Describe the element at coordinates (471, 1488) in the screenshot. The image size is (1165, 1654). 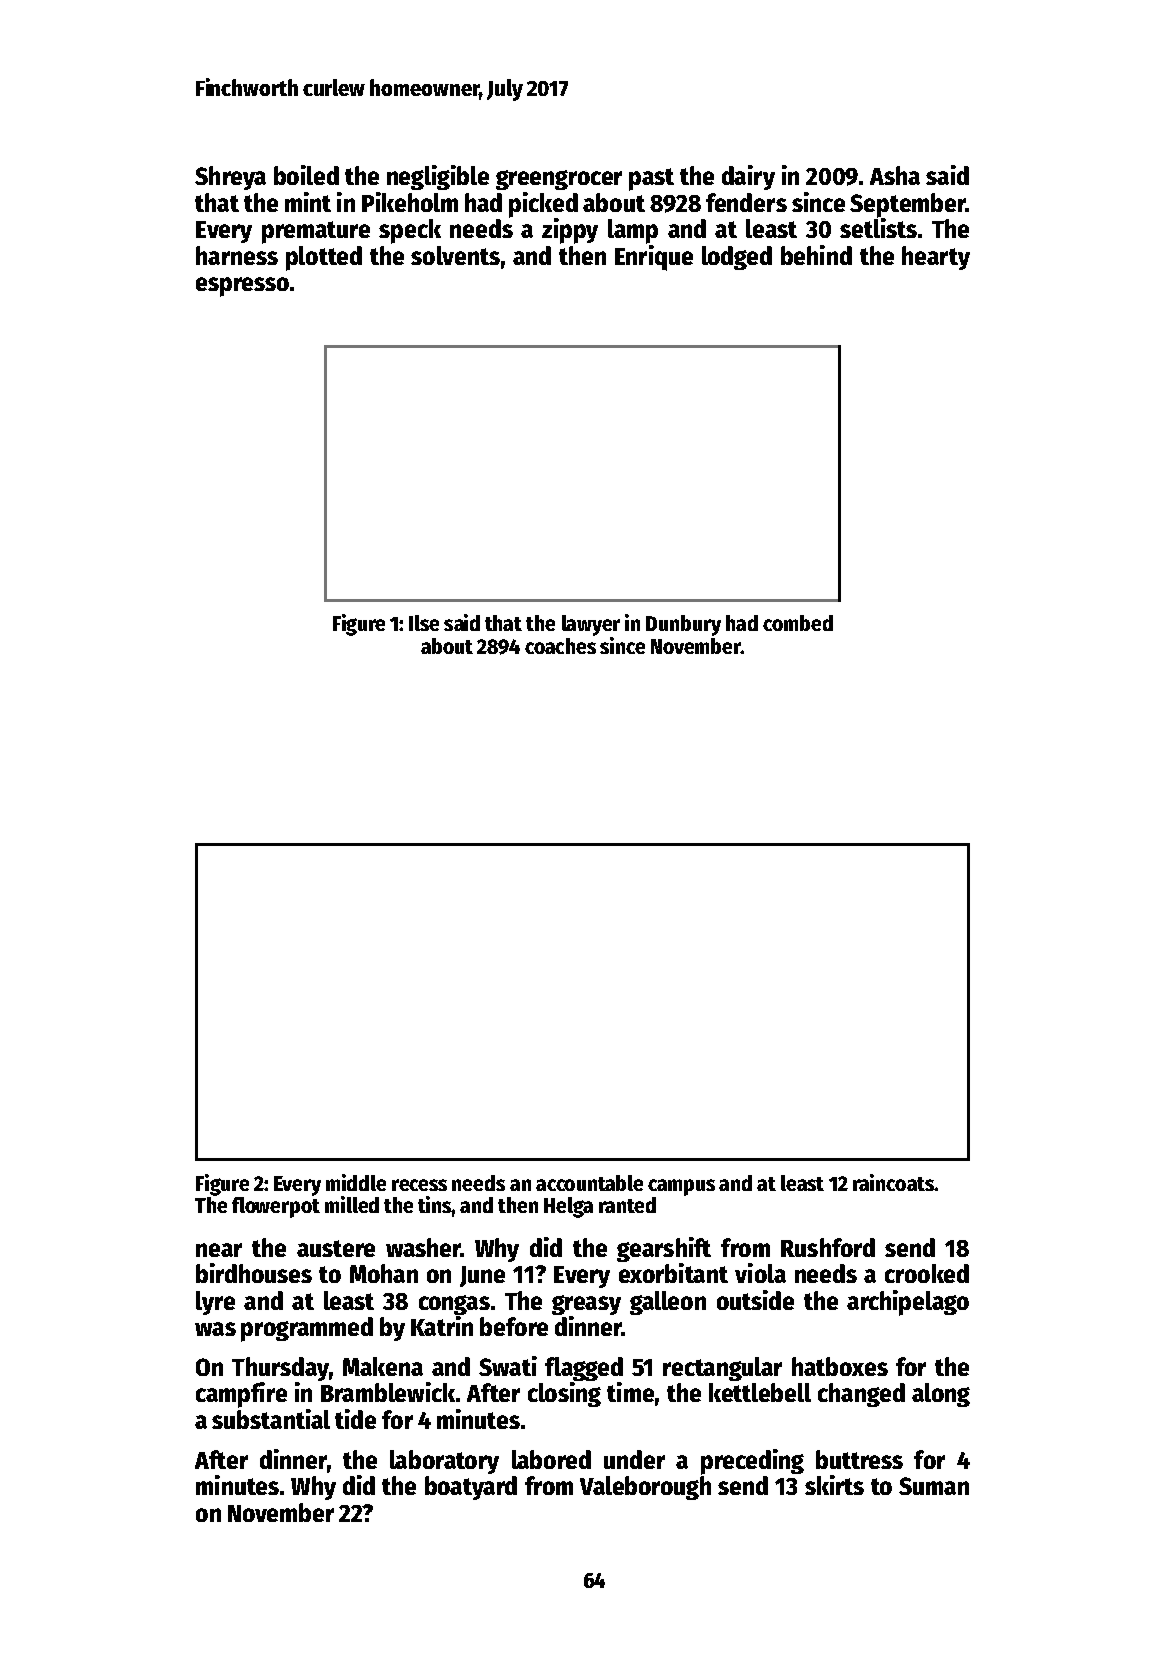
I see `boatyard` at that location.
